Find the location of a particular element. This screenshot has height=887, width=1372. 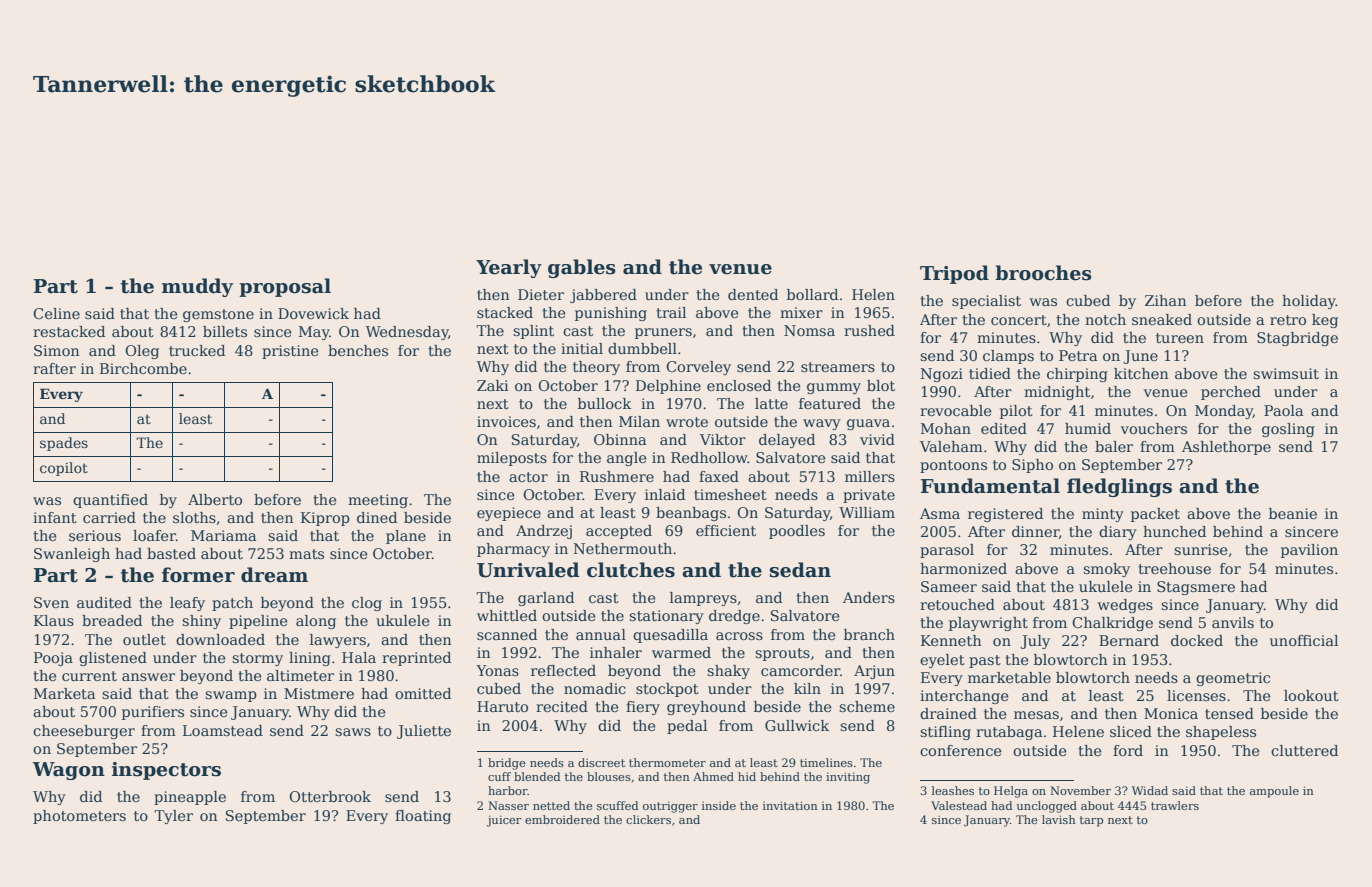

annual is located at coordinates (601, 634).
